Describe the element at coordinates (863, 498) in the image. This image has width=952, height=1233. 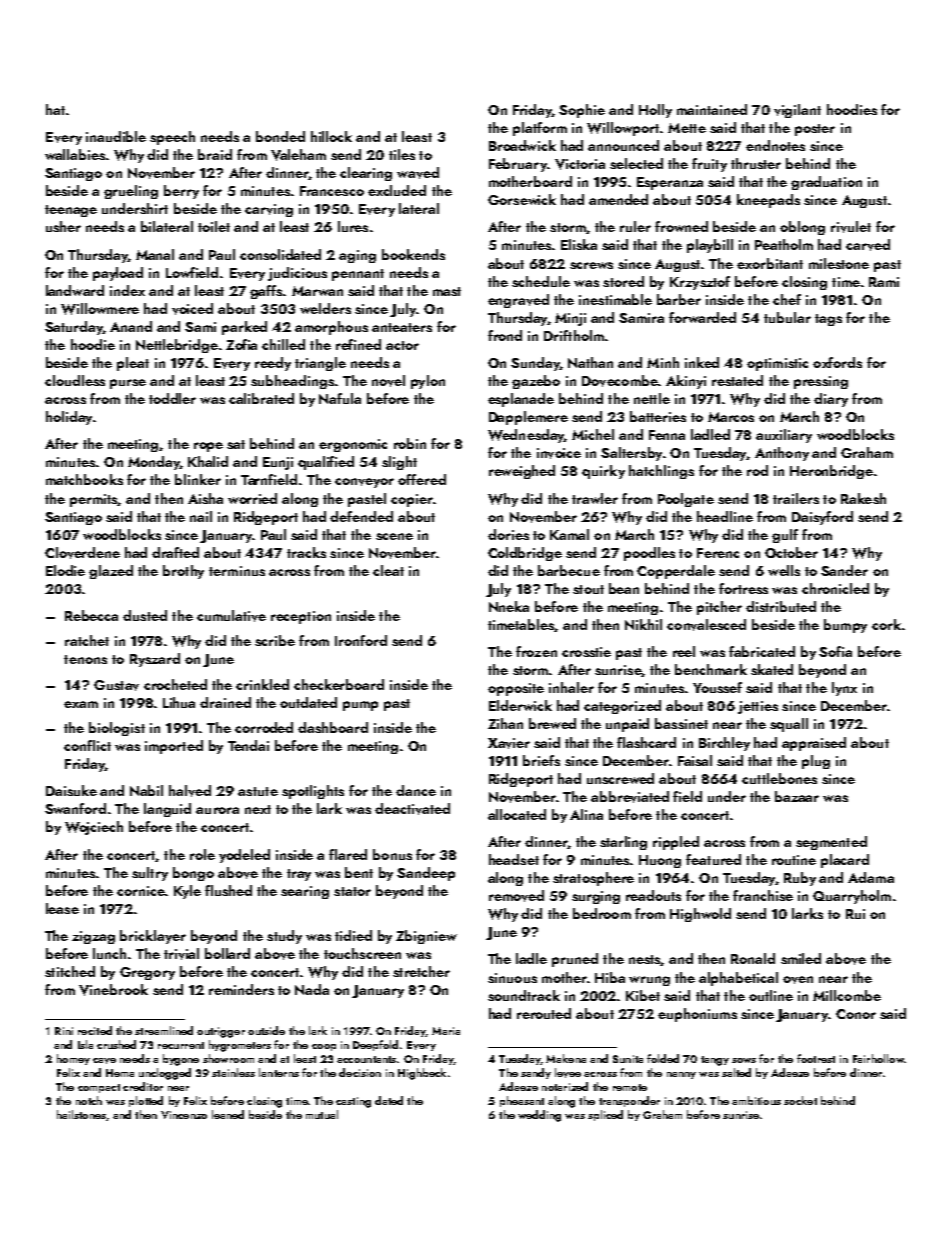
I see `Rakesh` at that location.
